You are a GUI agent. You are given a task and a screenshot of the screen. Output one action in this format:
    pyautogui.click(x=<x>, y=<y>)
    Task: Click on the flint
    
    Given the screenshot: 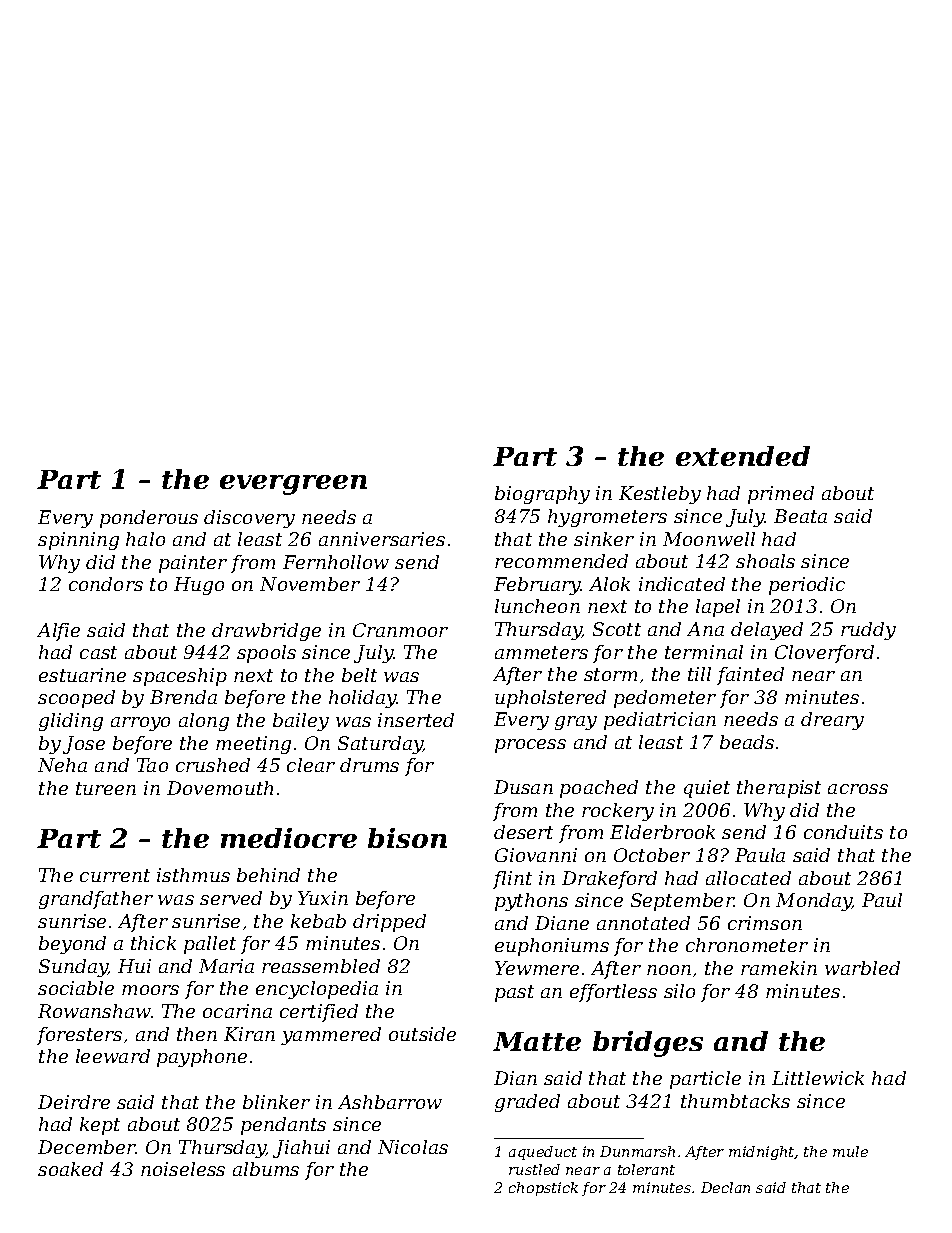 What is the action you would take?
    pyautogui.click(x=512, y=880)
